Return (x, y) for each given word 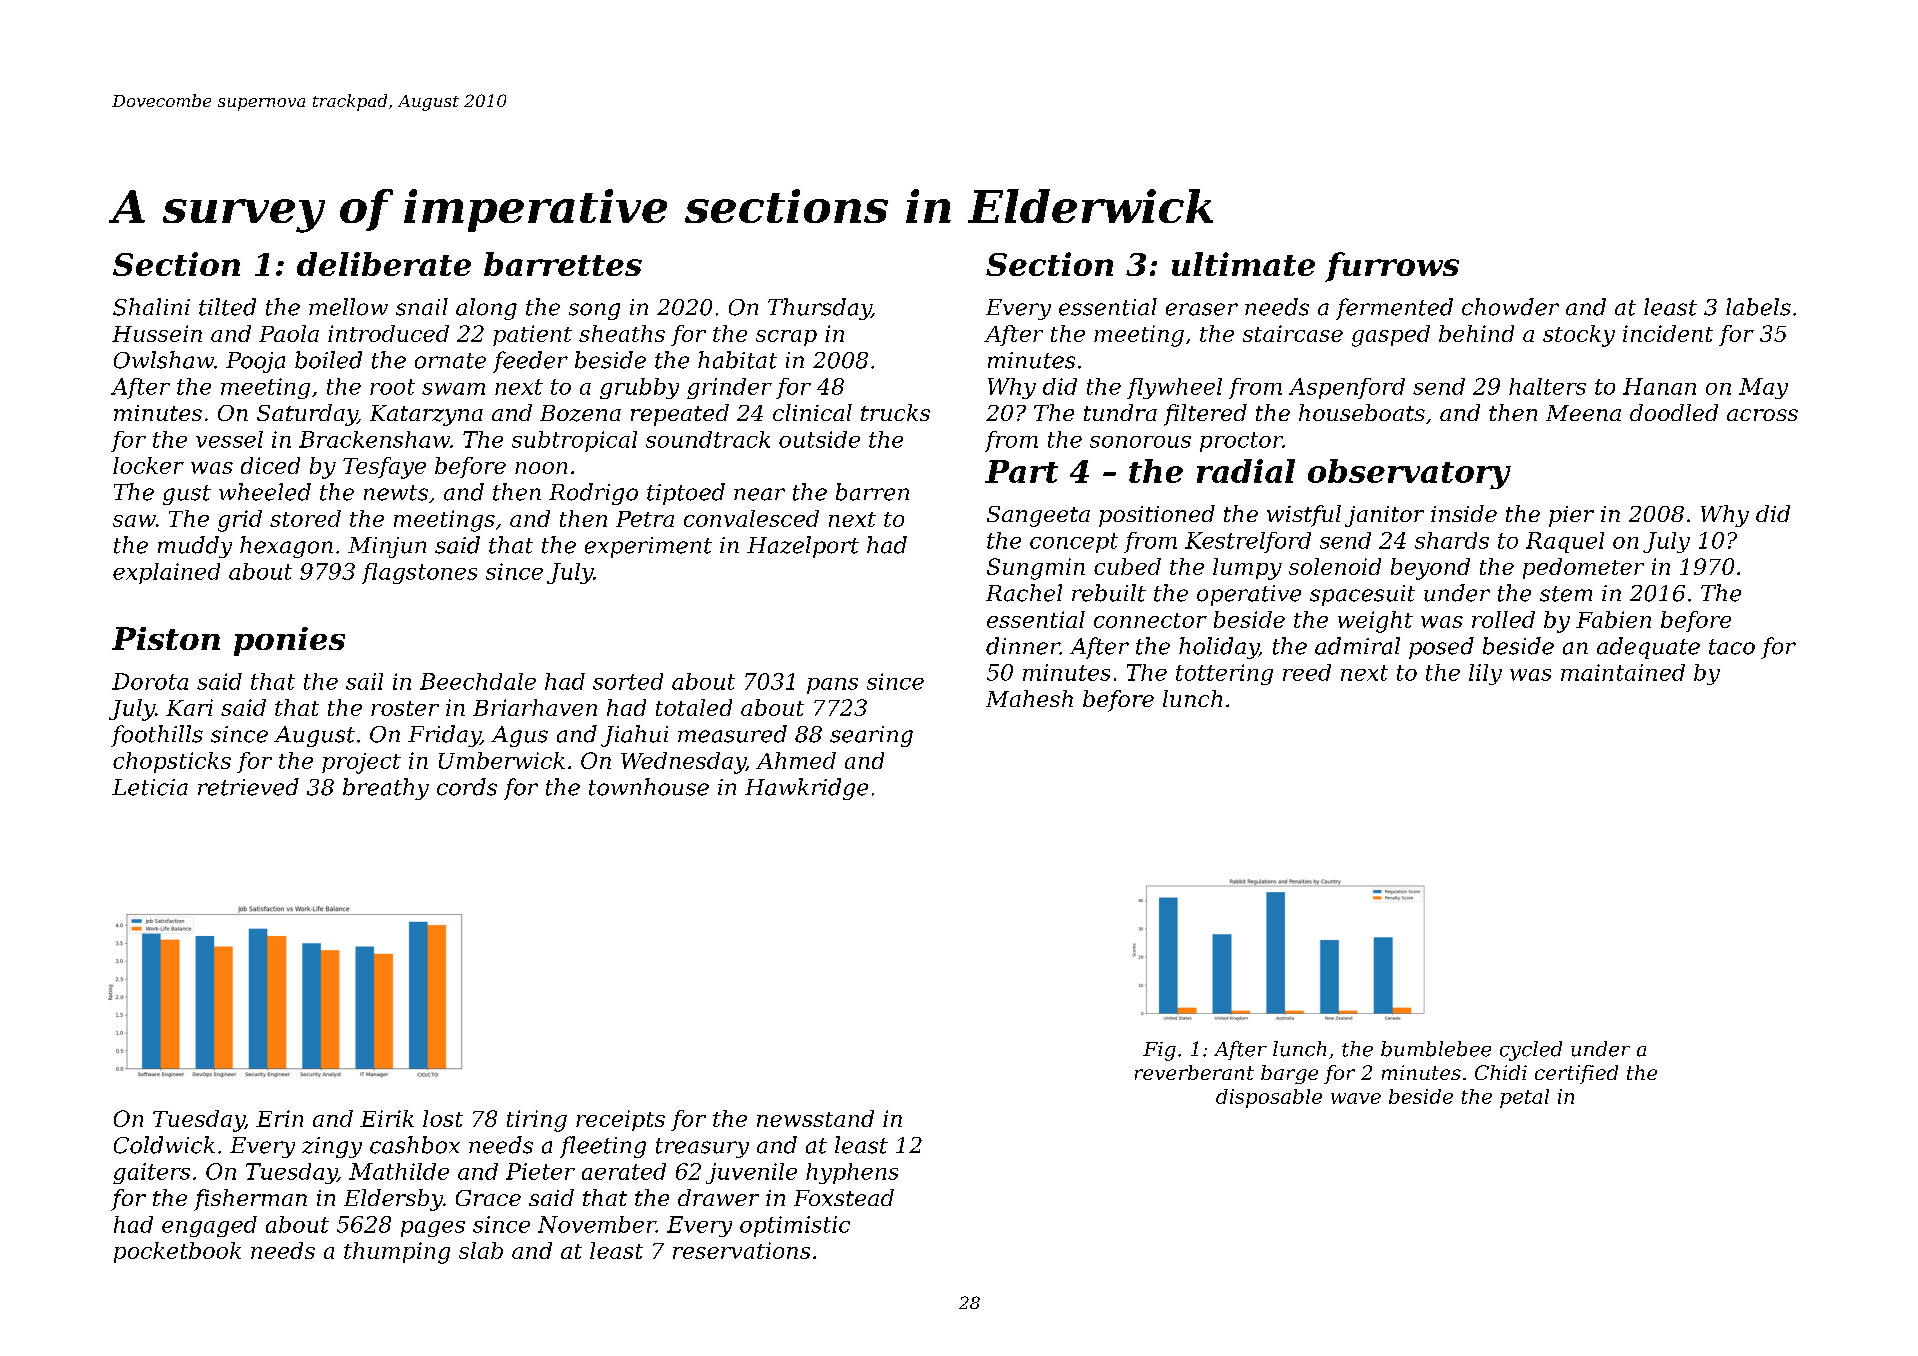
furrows (1392, 267)
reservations (741, 1250)
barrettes (563, 264)
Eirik (387, 1118)
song (594, 311)
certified (1576, 1074)
